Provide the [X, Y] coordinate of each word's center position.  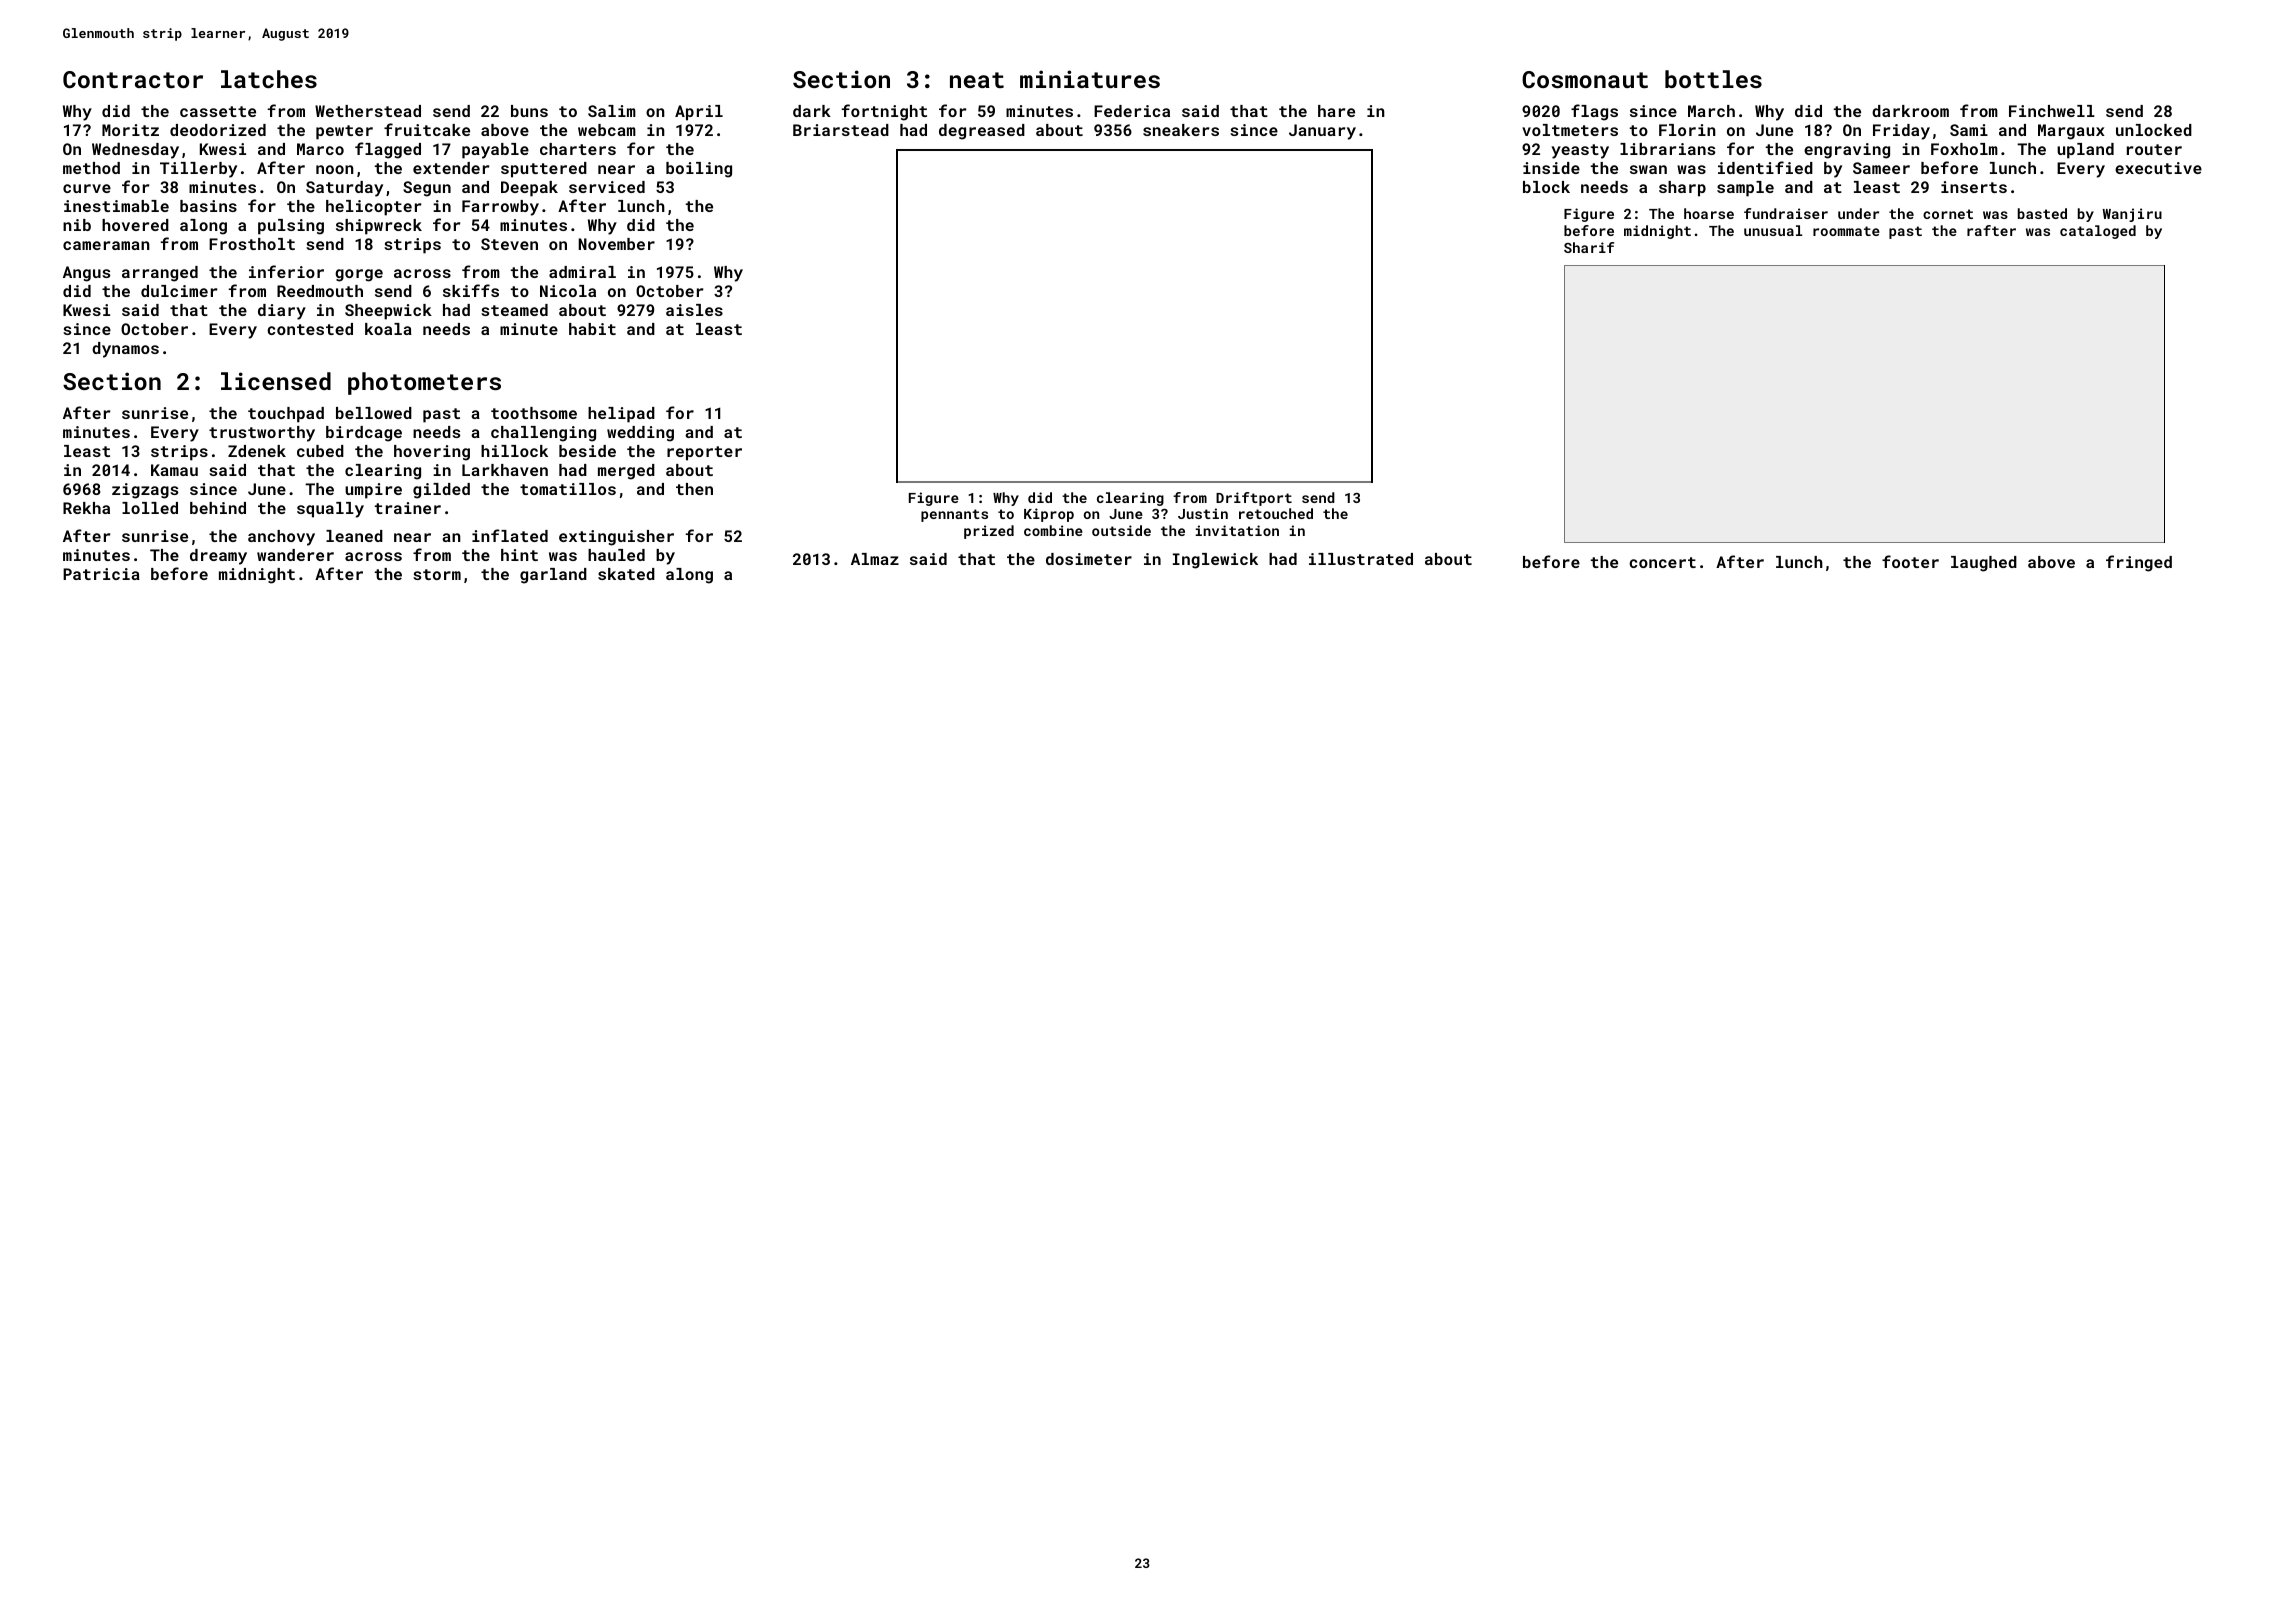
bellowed [374, 413]
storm [437, 574]
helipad [621, 415]
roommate [1846, 231]
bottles [1713, 79]
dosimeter [1089, 559]
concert [1662, 562]
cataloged [2098, 232]
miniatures [1090, 79]
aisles [694, 310]
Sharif [1589, 247]
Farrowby [500, 208]
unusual [1773, 230]
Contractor [133, 79]
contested [310, 329]
